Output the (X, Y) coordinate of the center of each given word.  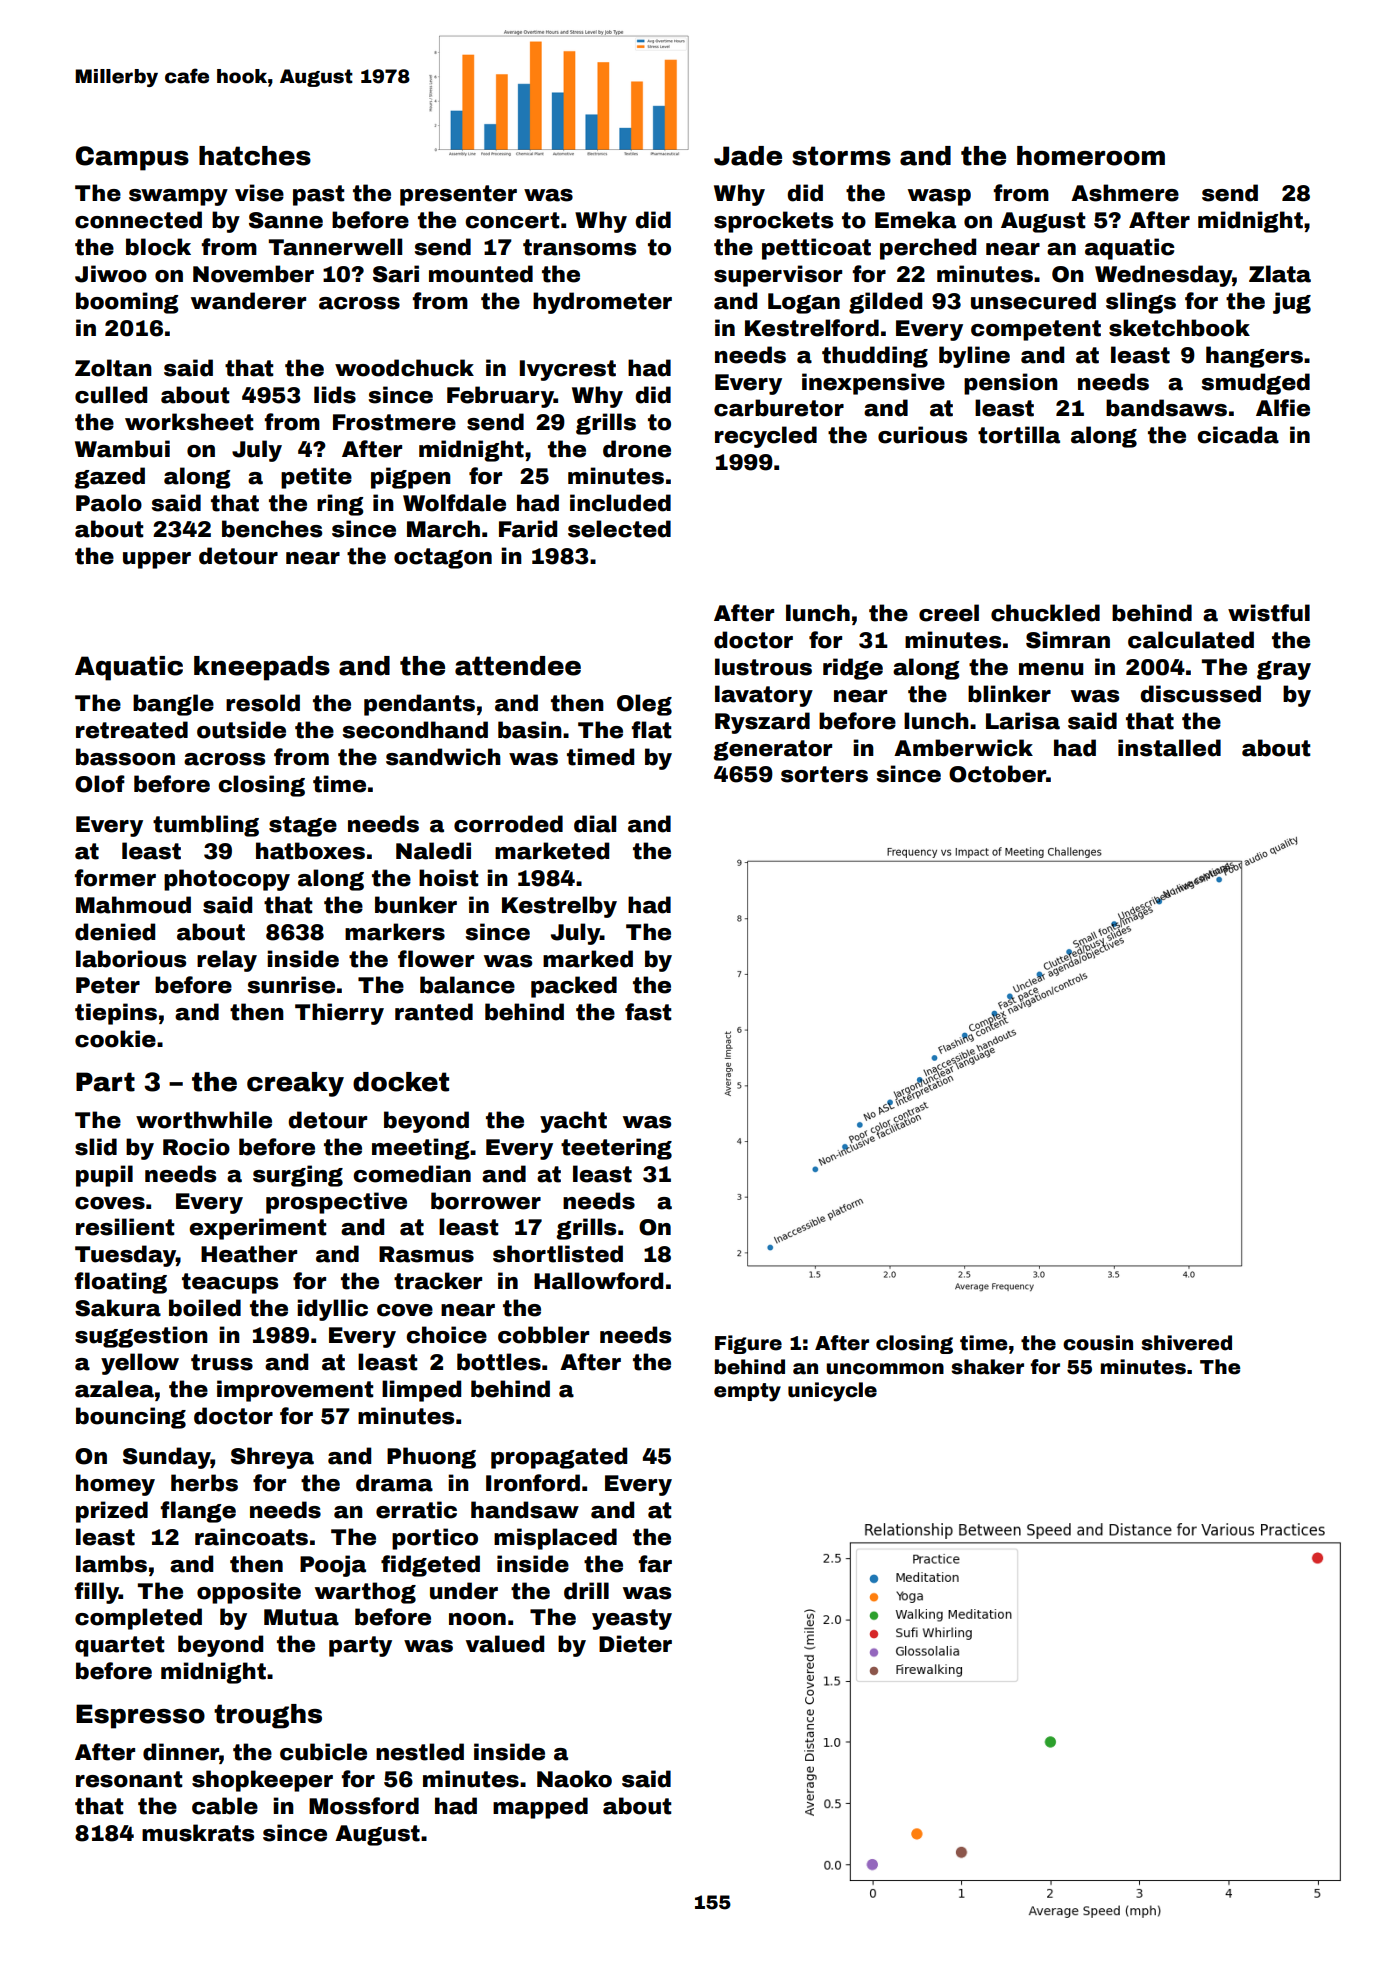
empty (747, 1392)
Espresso (140, 1716)
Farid (528, 529)
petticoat (816, 249)
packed (574, 987)
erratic (416, 1510)
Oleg (644, 705)
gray (1284, 670)
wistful (1269, 613)
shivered (1186, 1343)
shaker (987, 1367)
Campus (132, 158)
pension (1011, 384)
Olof (100, 784)
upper (157, 560)
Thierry (339, 1014)
